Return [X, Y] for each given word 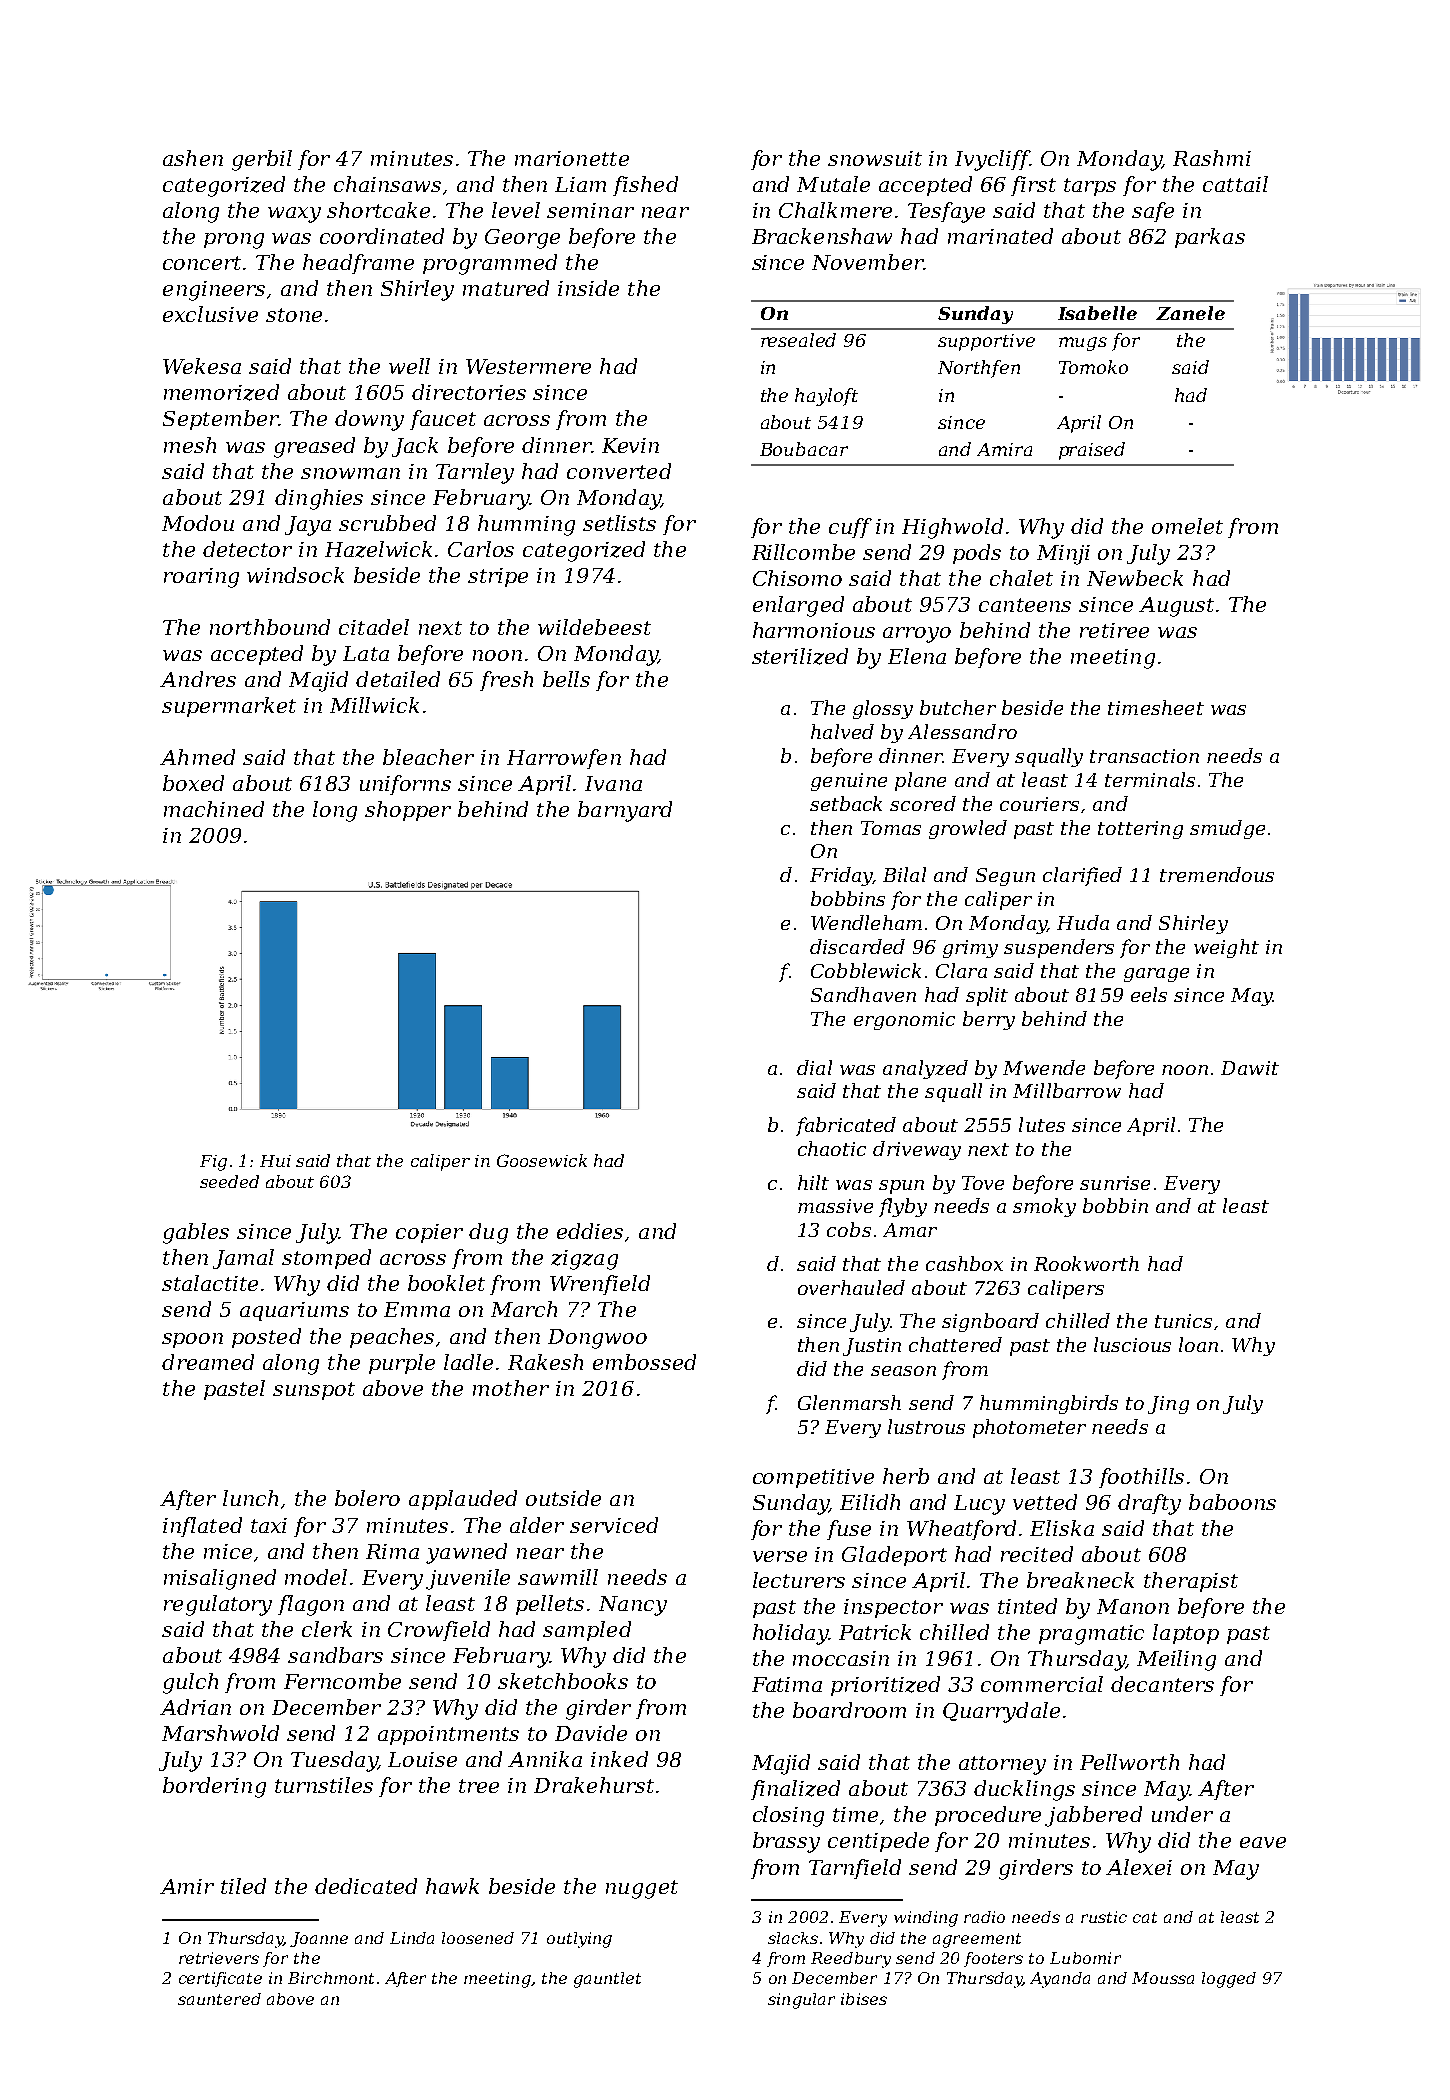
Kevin [630, 445]
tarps [1090, 187]
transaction [1144, 756]
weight [1226, 948]
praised [1092, 451]
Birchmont [331, 1978]
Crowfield [439, 1631]
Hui [275, 1161]
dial [814, 1067]
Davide [591, 1733]
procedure [988, 1816]
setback [846, 803]
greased [314, 447]
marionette [572, 158]
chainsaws [387, 184]
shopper [408, 811]
